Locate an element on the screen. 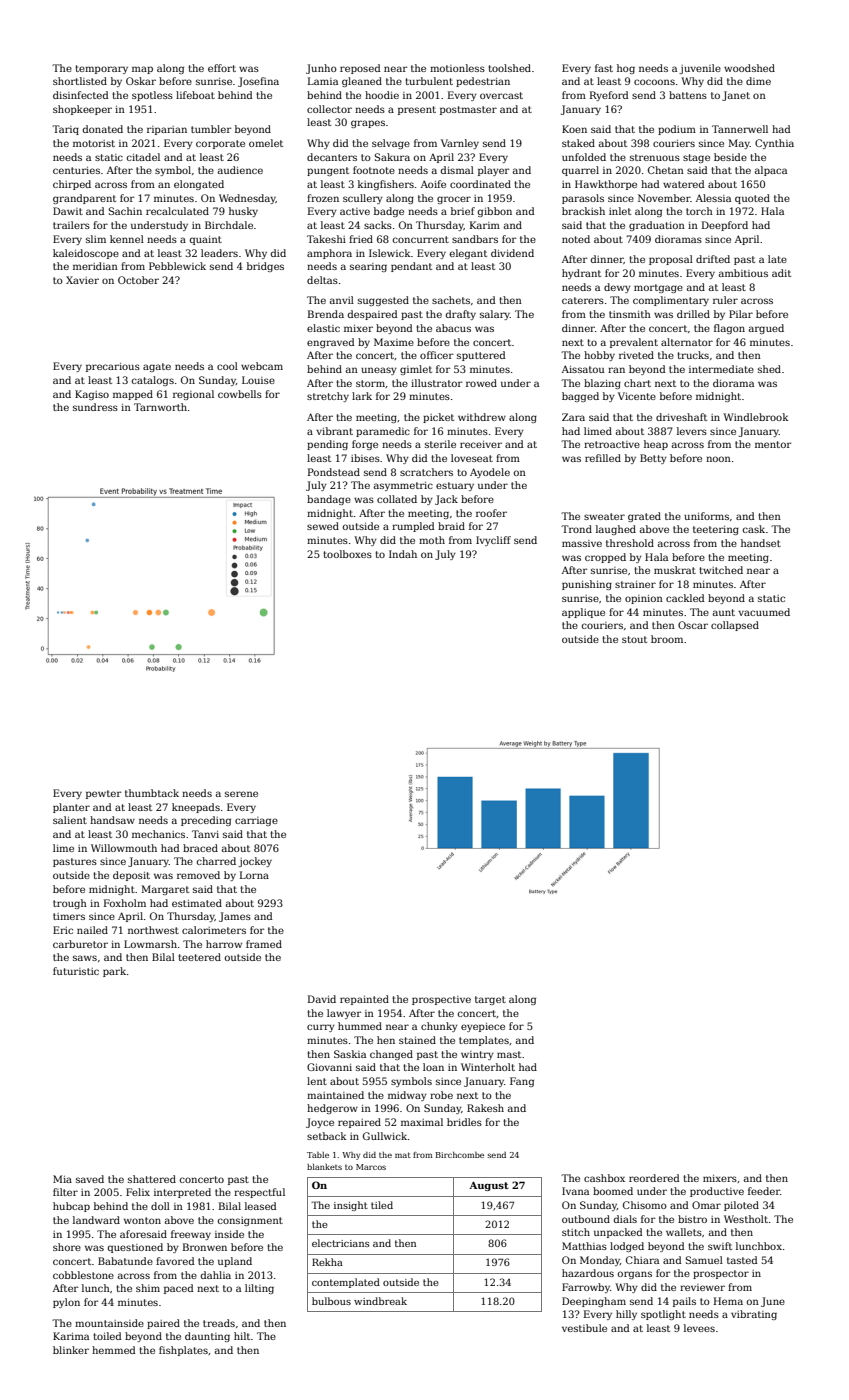  repainted is located at coordinates (364, 1000).
